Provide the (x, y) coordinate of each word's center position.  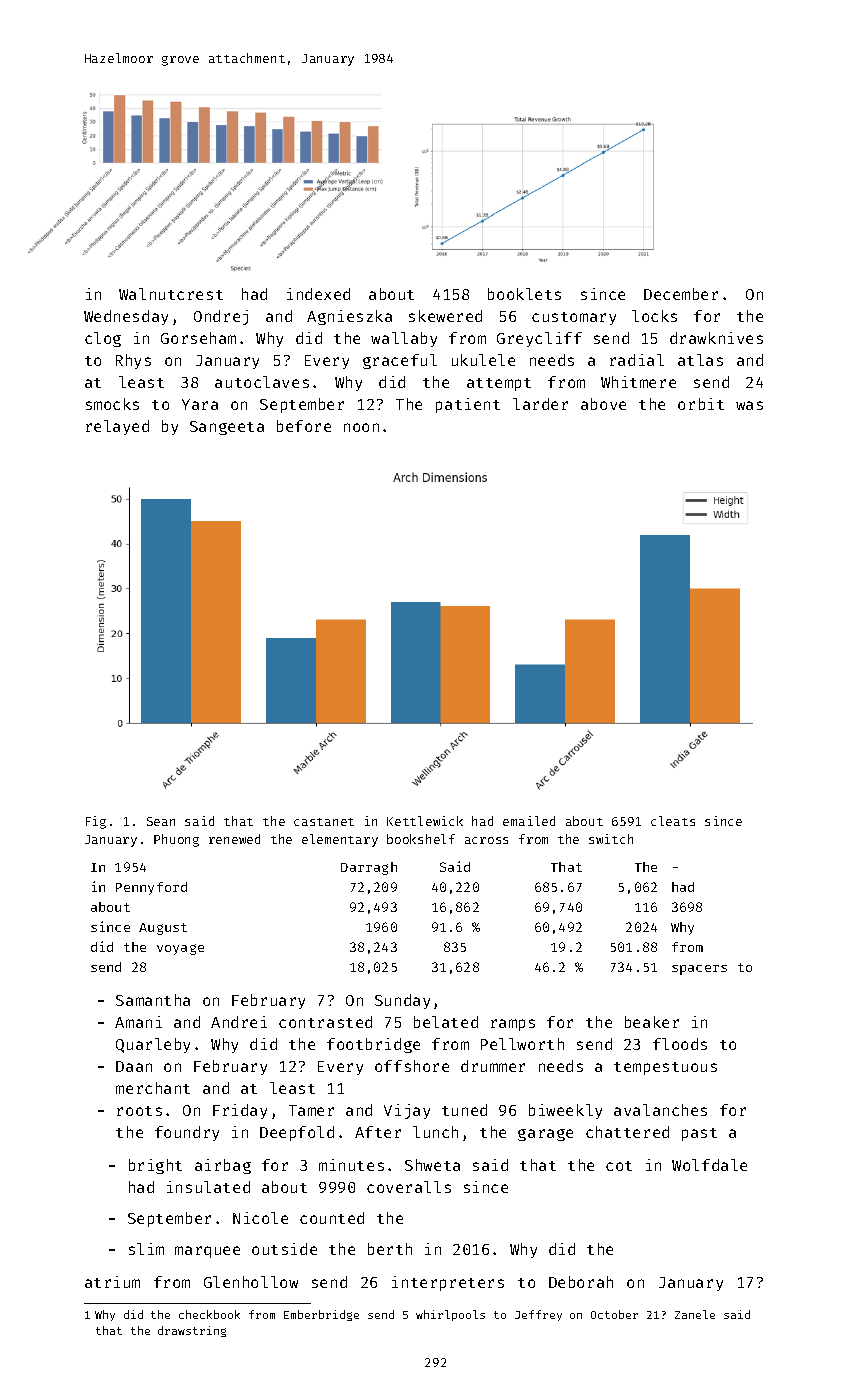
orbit (701, 404)
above (603, 404)
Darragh (369, 868)
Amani (138, 1022)
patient (468, 405)
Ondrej (221, 317)
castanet (324, 822)
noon (361, 427)
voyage (180, 949)
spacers (699, 970)
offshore (412, 1066)
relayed (117, 427)
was (749, 405)
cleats (673, 821)
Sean (161, 821)
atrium (112, 1282)
